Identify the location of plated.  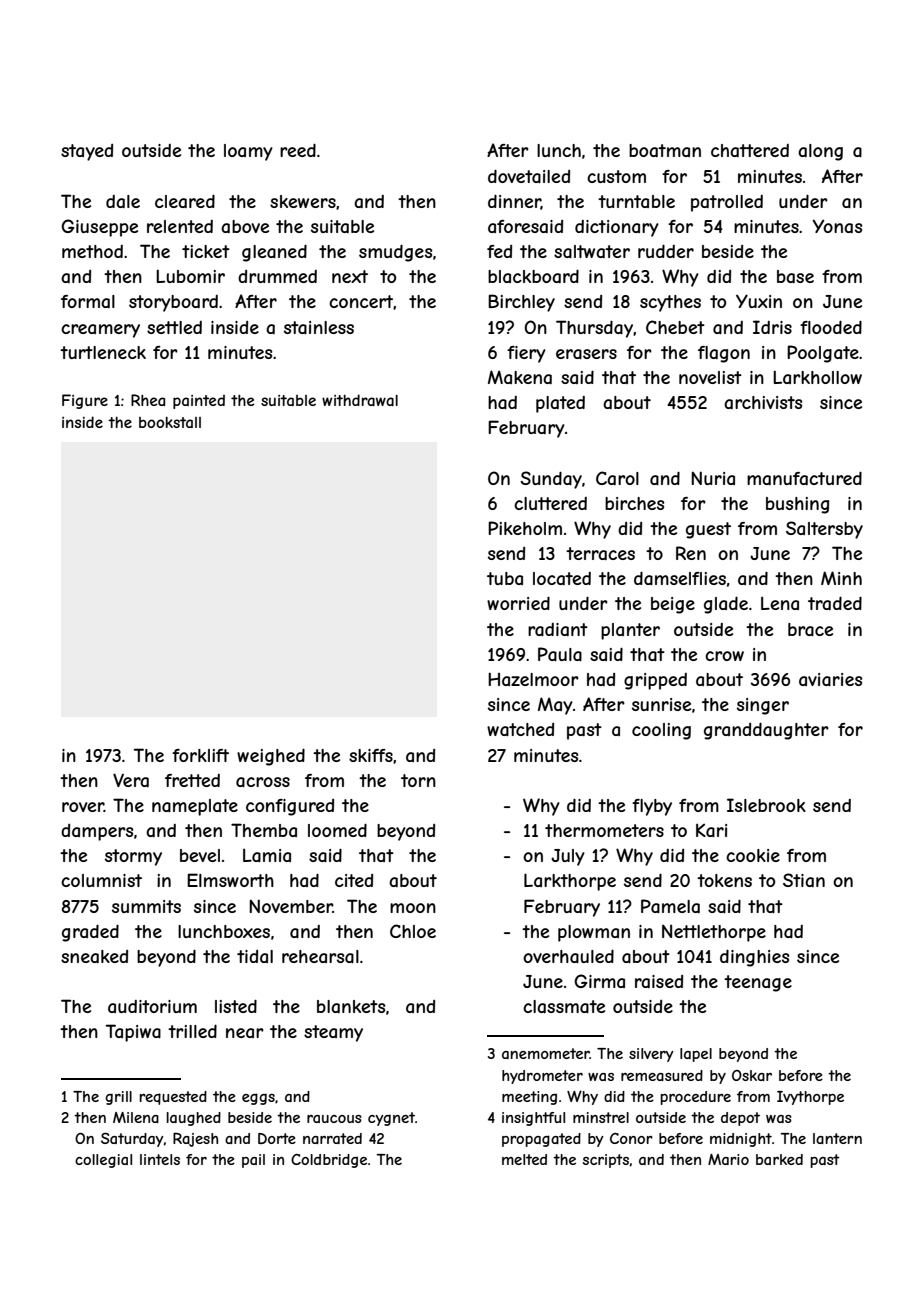
(560, 404).
